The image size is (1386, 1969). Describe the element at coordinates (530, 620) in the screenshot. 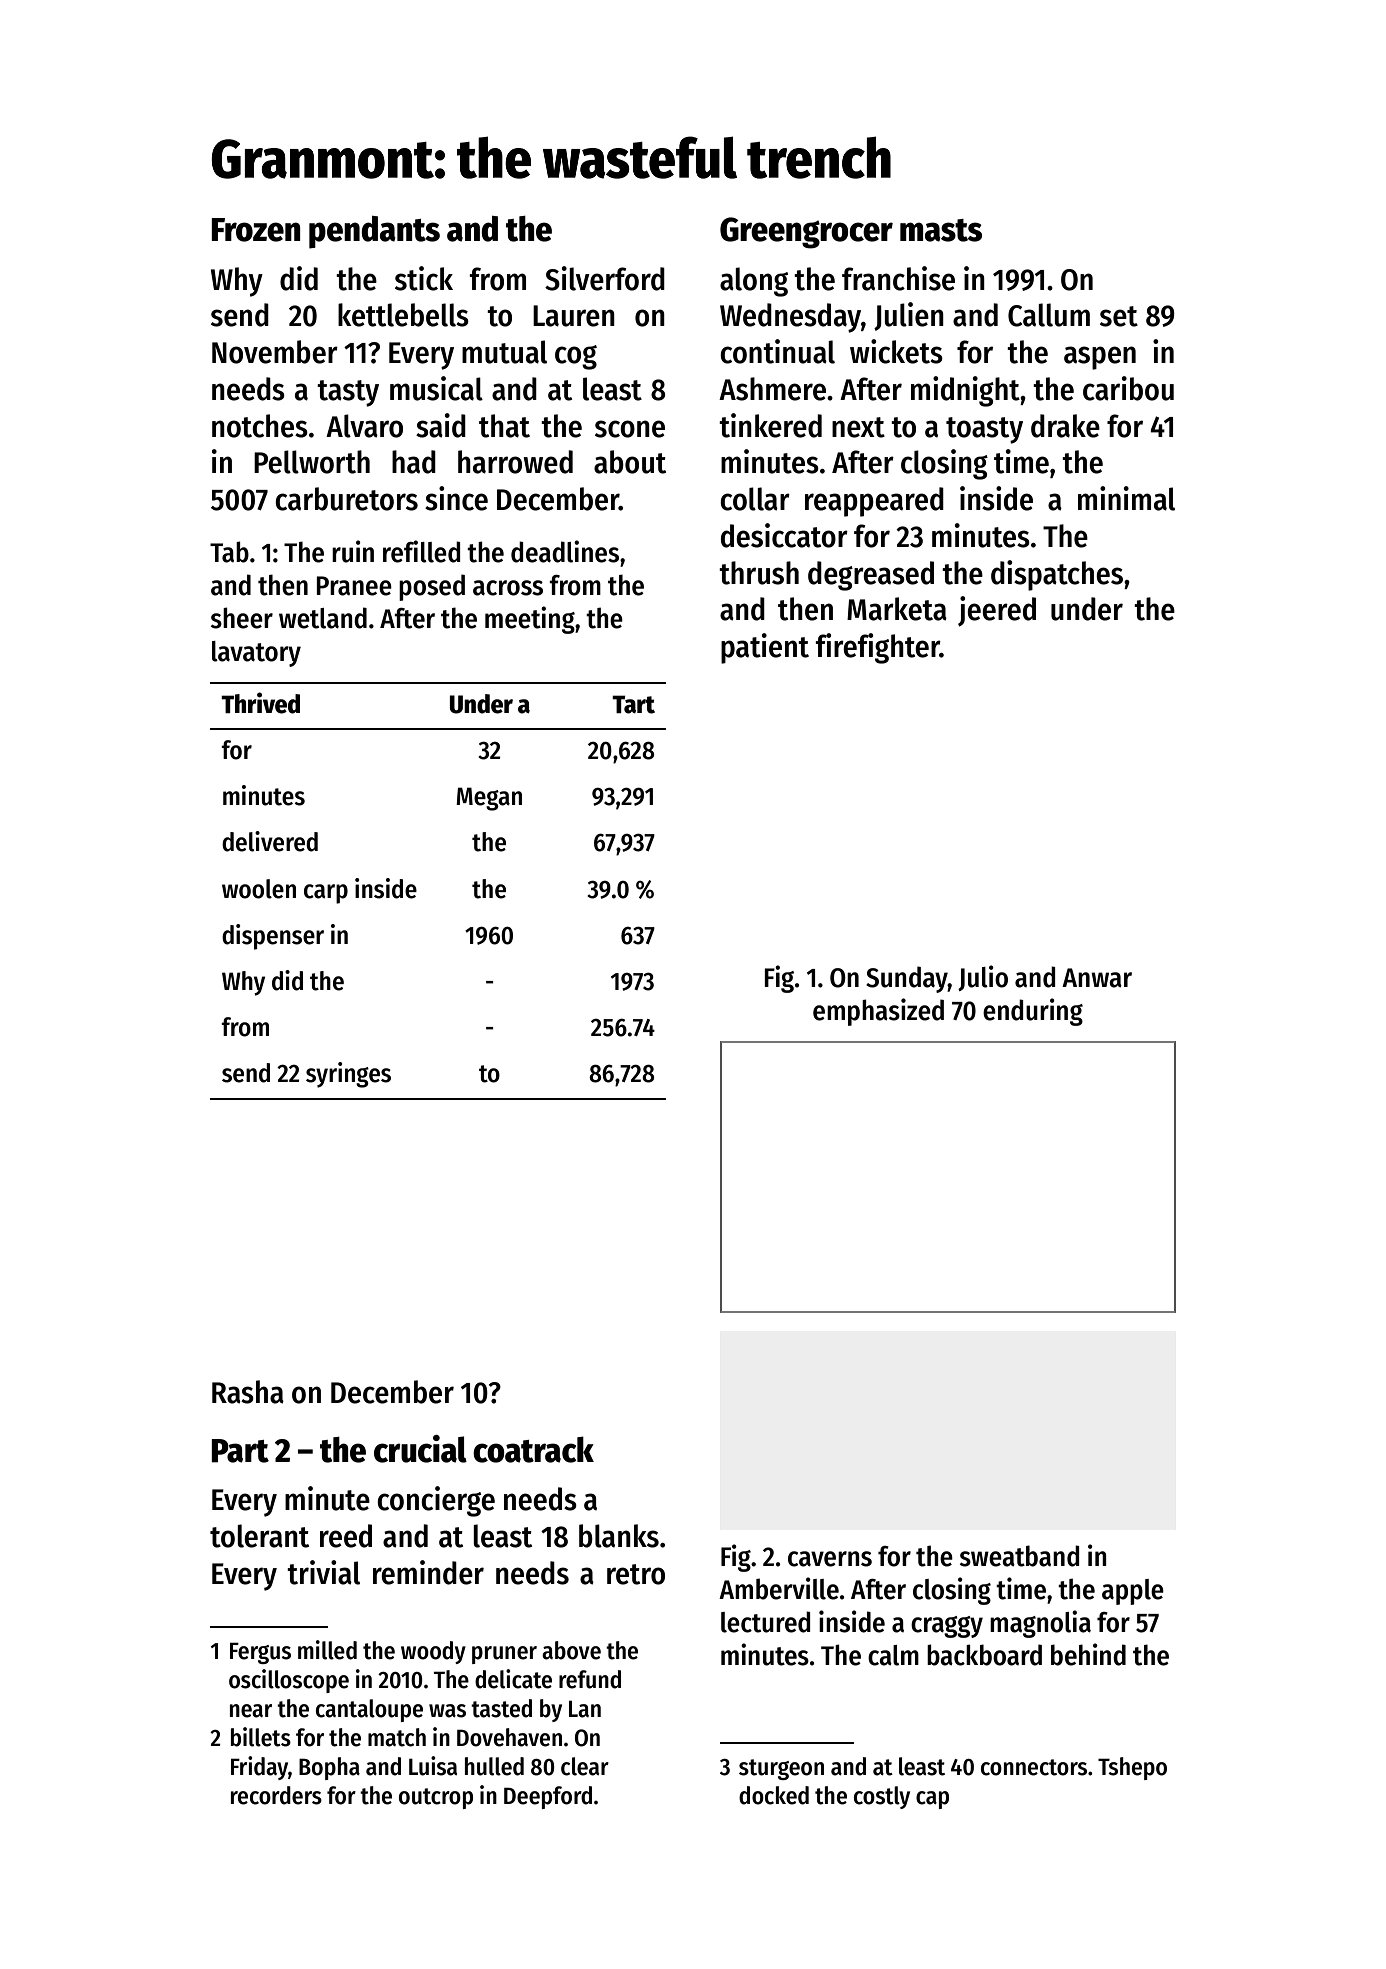

I see `meeting` at that location.
